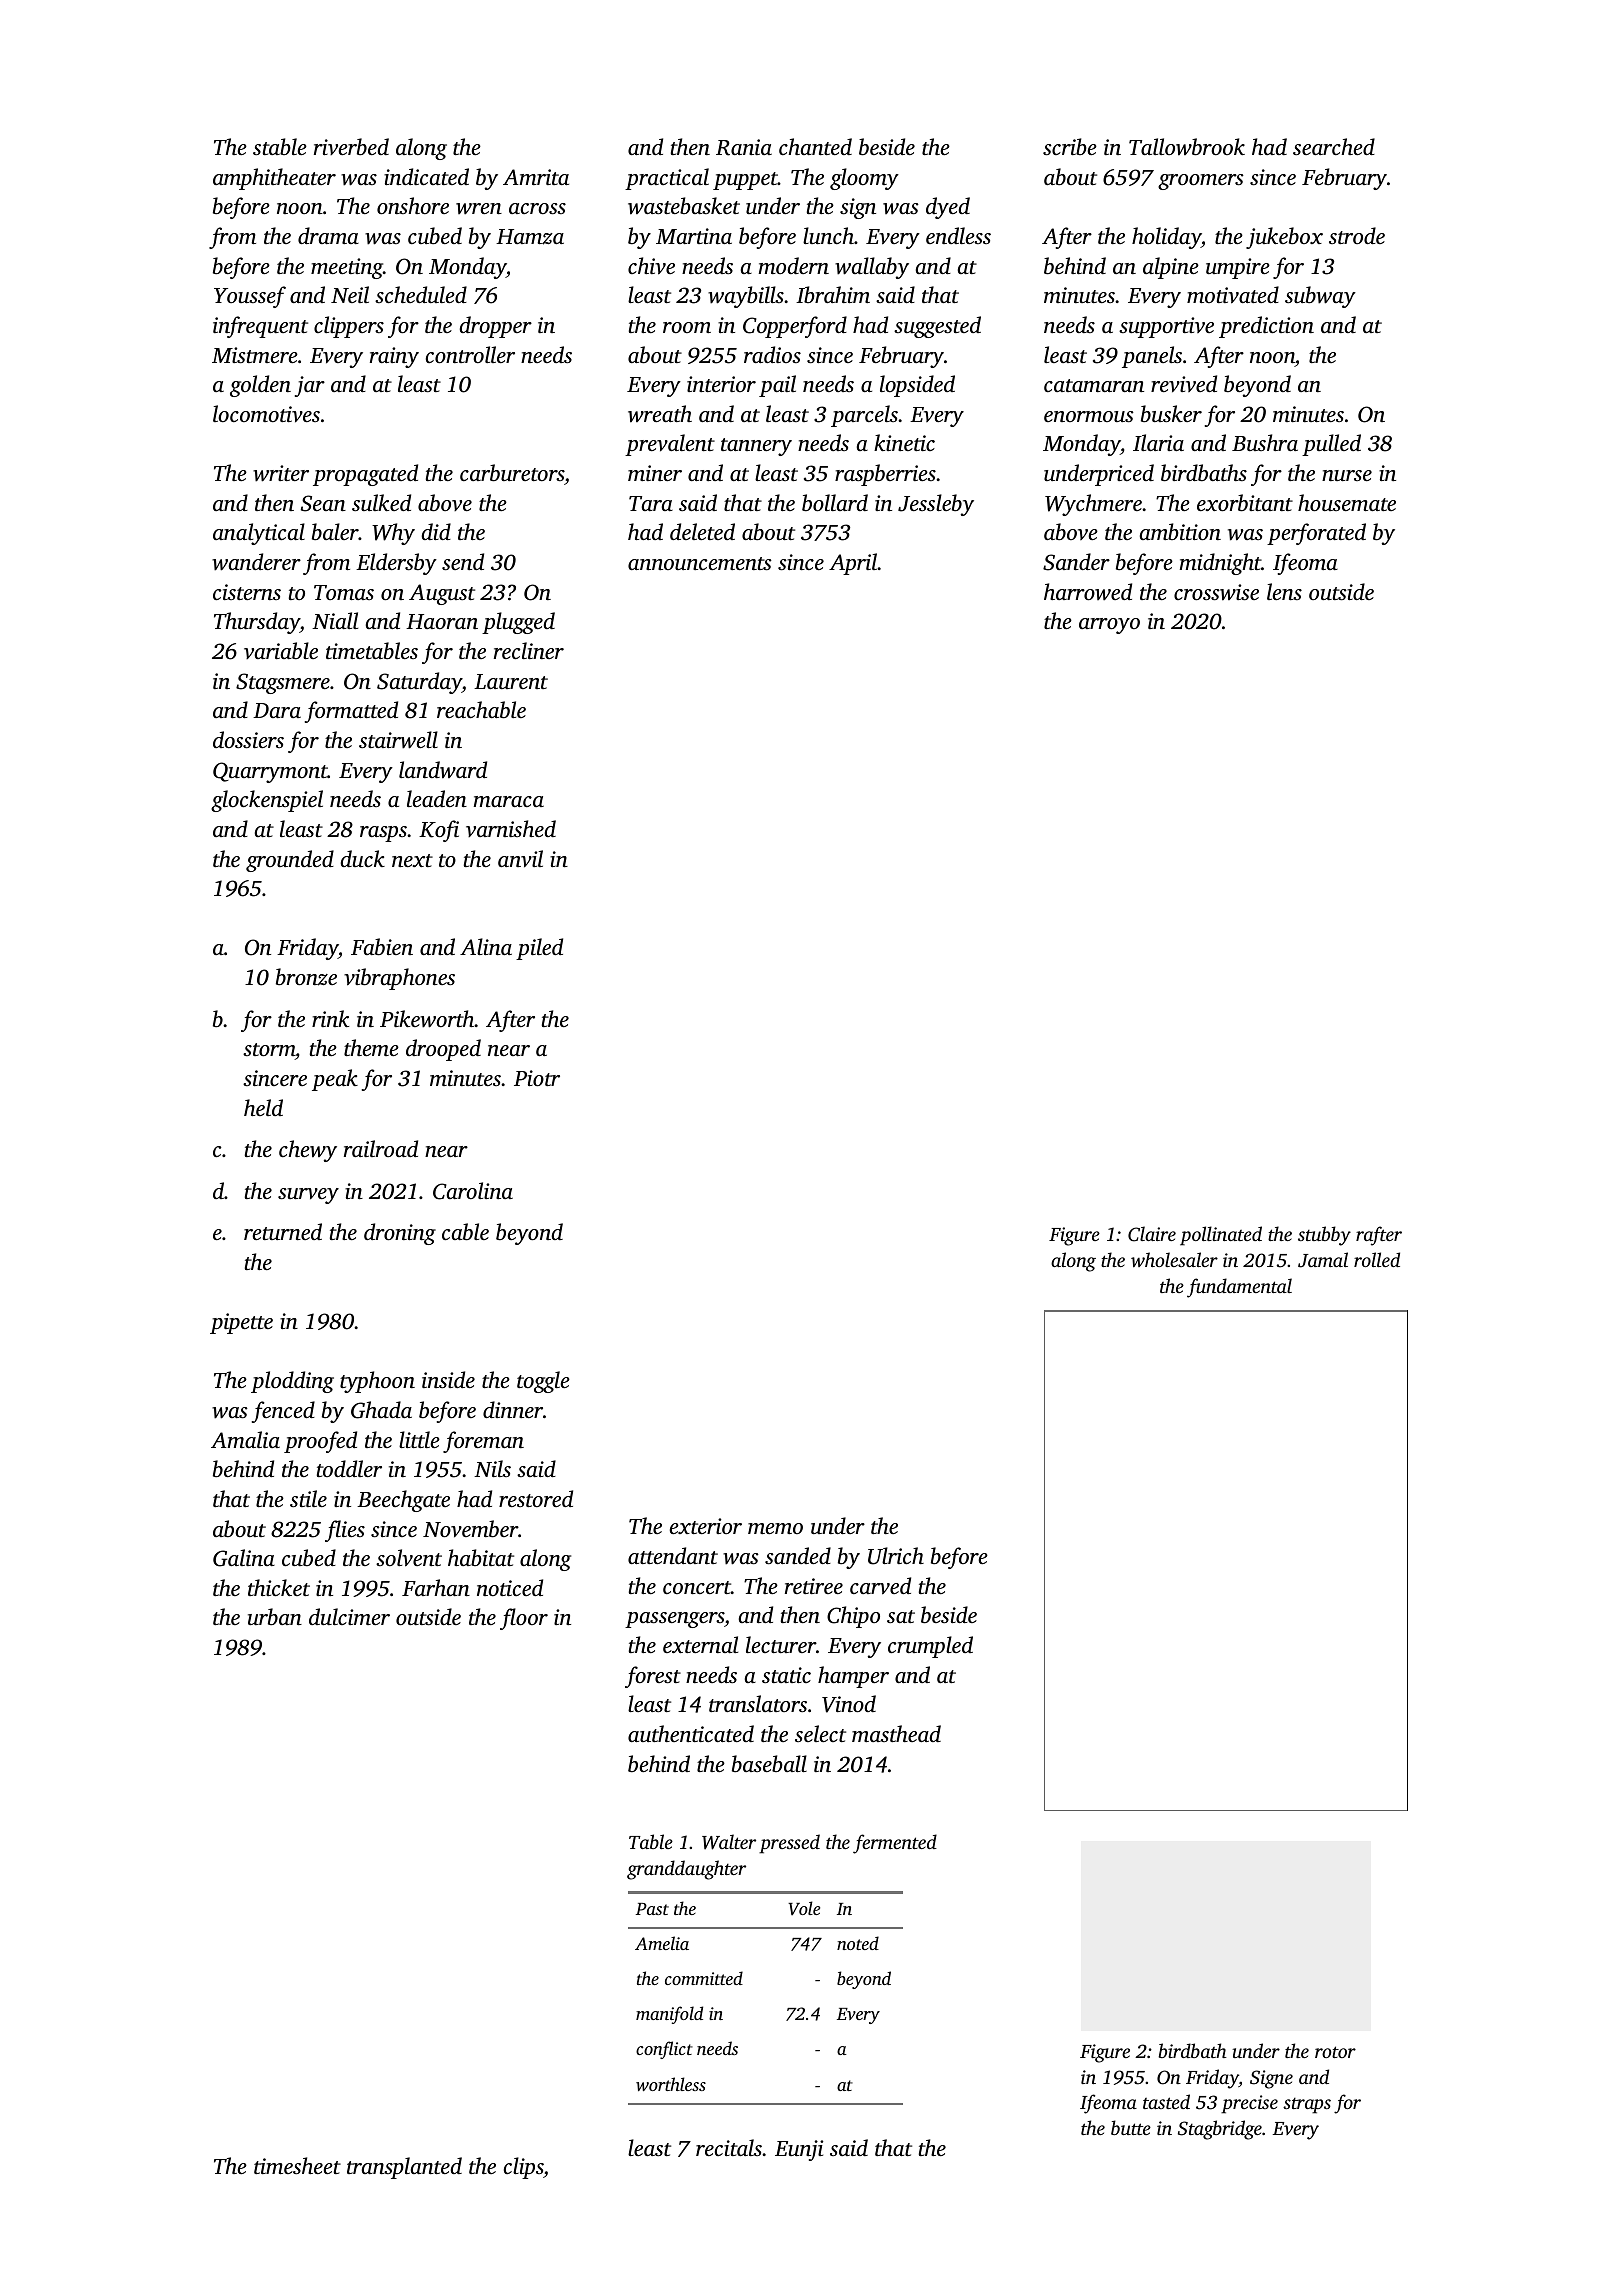  I want to click on clips, so click(523, 2168).
